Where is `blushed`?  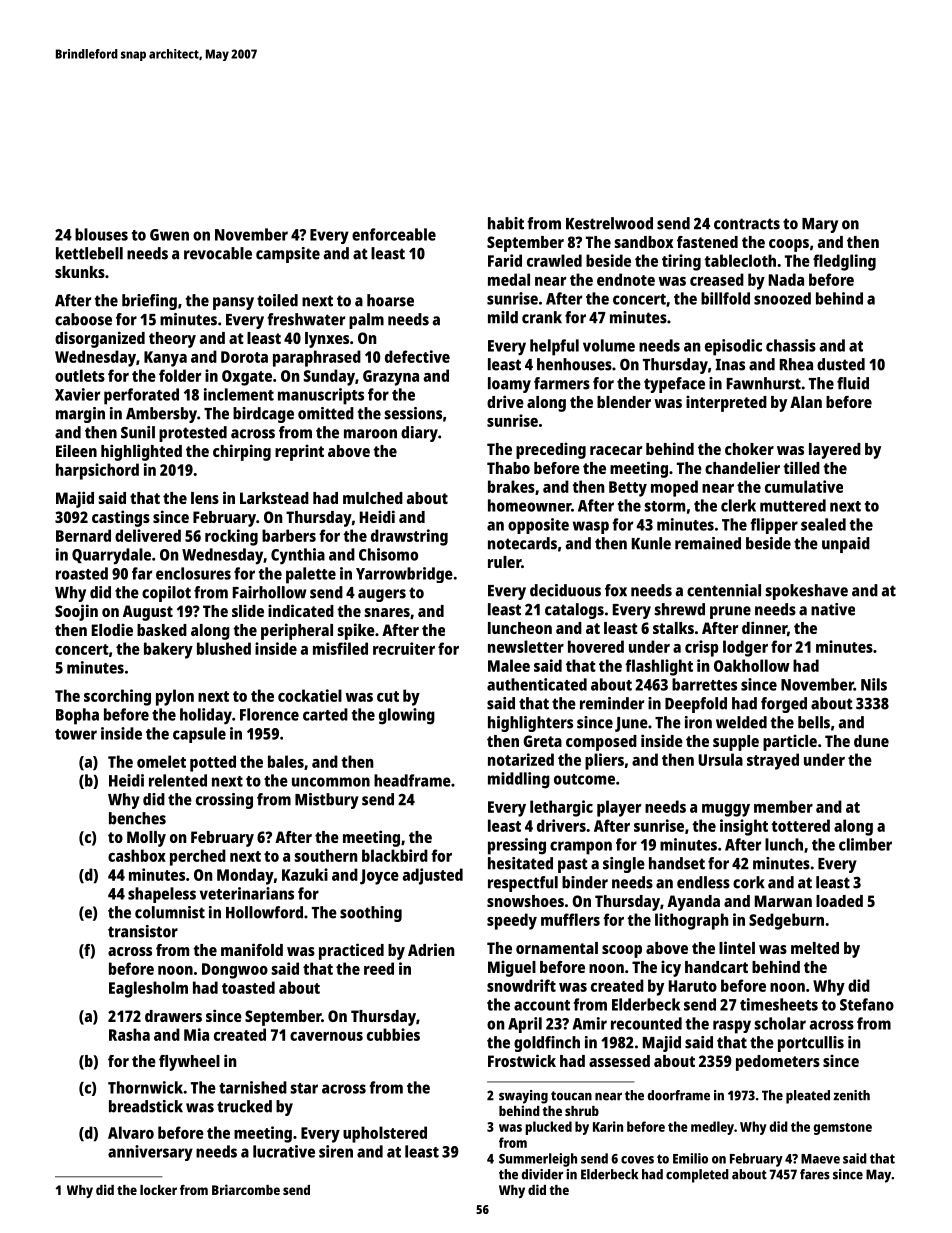
blushed is located at coordinates (224, 648).
